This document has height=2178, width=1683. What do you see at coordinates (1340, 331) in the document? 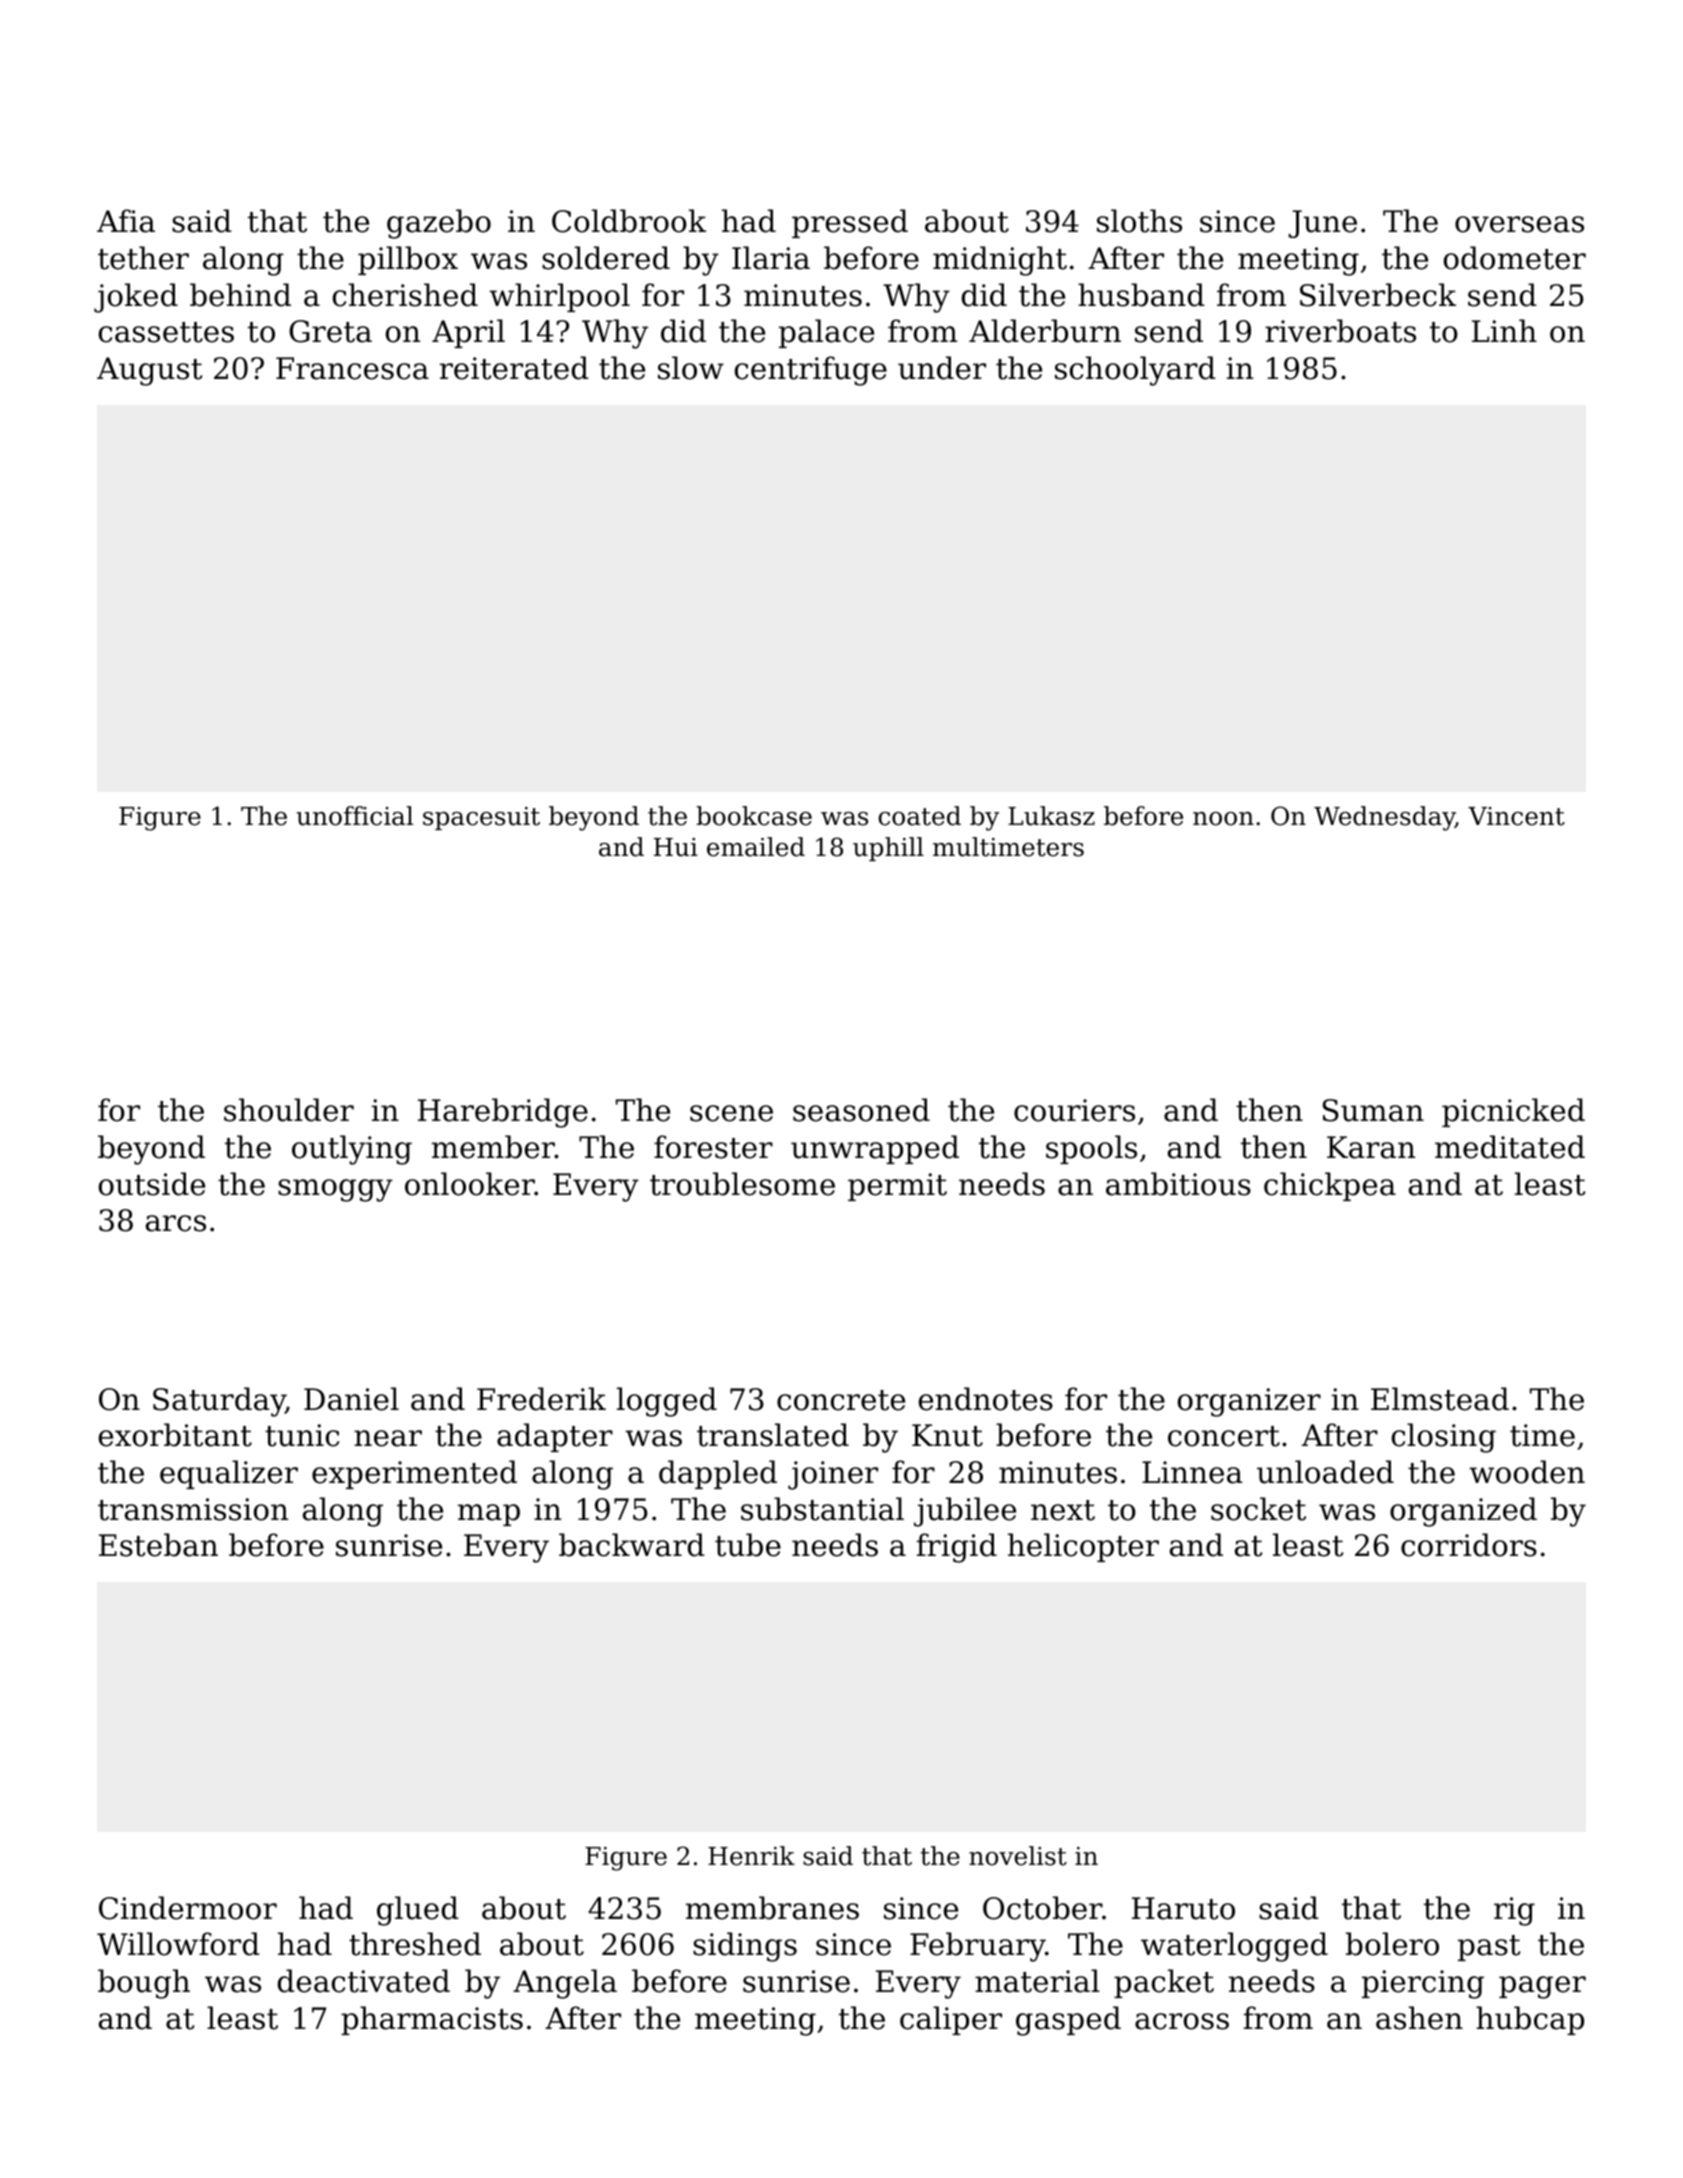
I see `riverboats` at bounding box center [1340, 331].
